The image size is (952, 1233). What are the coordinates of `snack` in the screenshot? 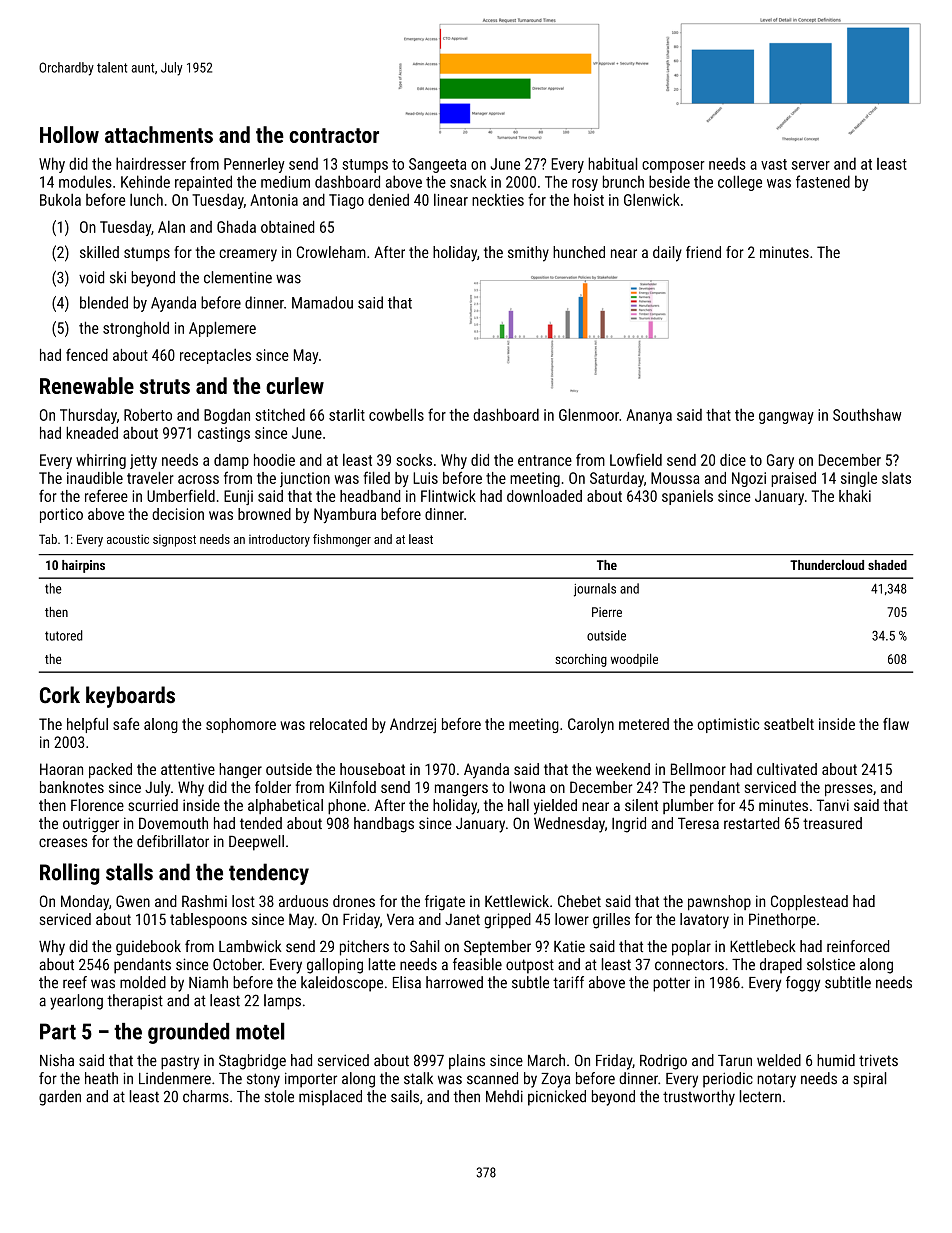 It's located at (468, 181).
